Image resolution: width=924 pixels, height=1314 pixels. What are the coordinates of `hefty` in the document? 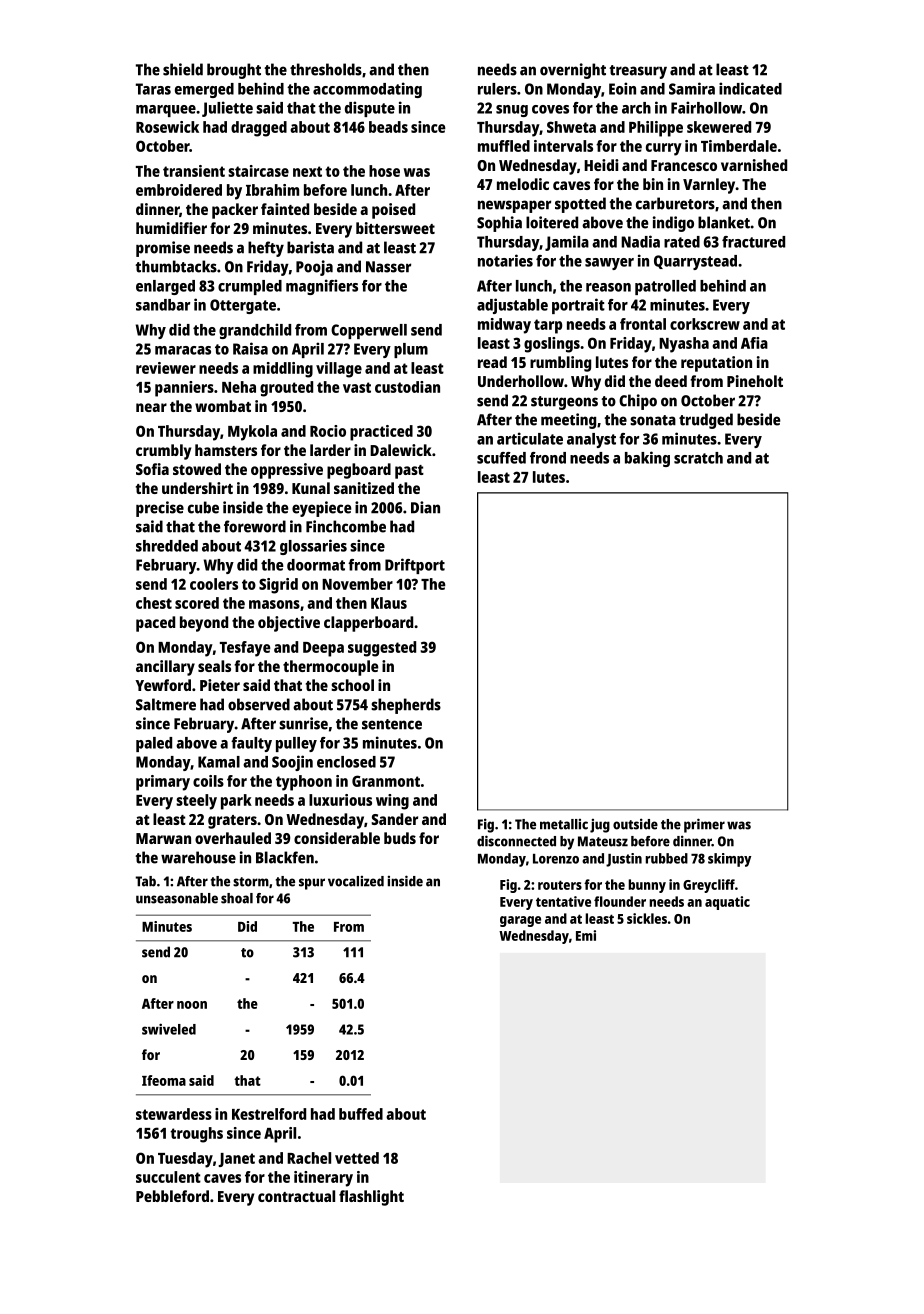 It's located at (266, 249).
